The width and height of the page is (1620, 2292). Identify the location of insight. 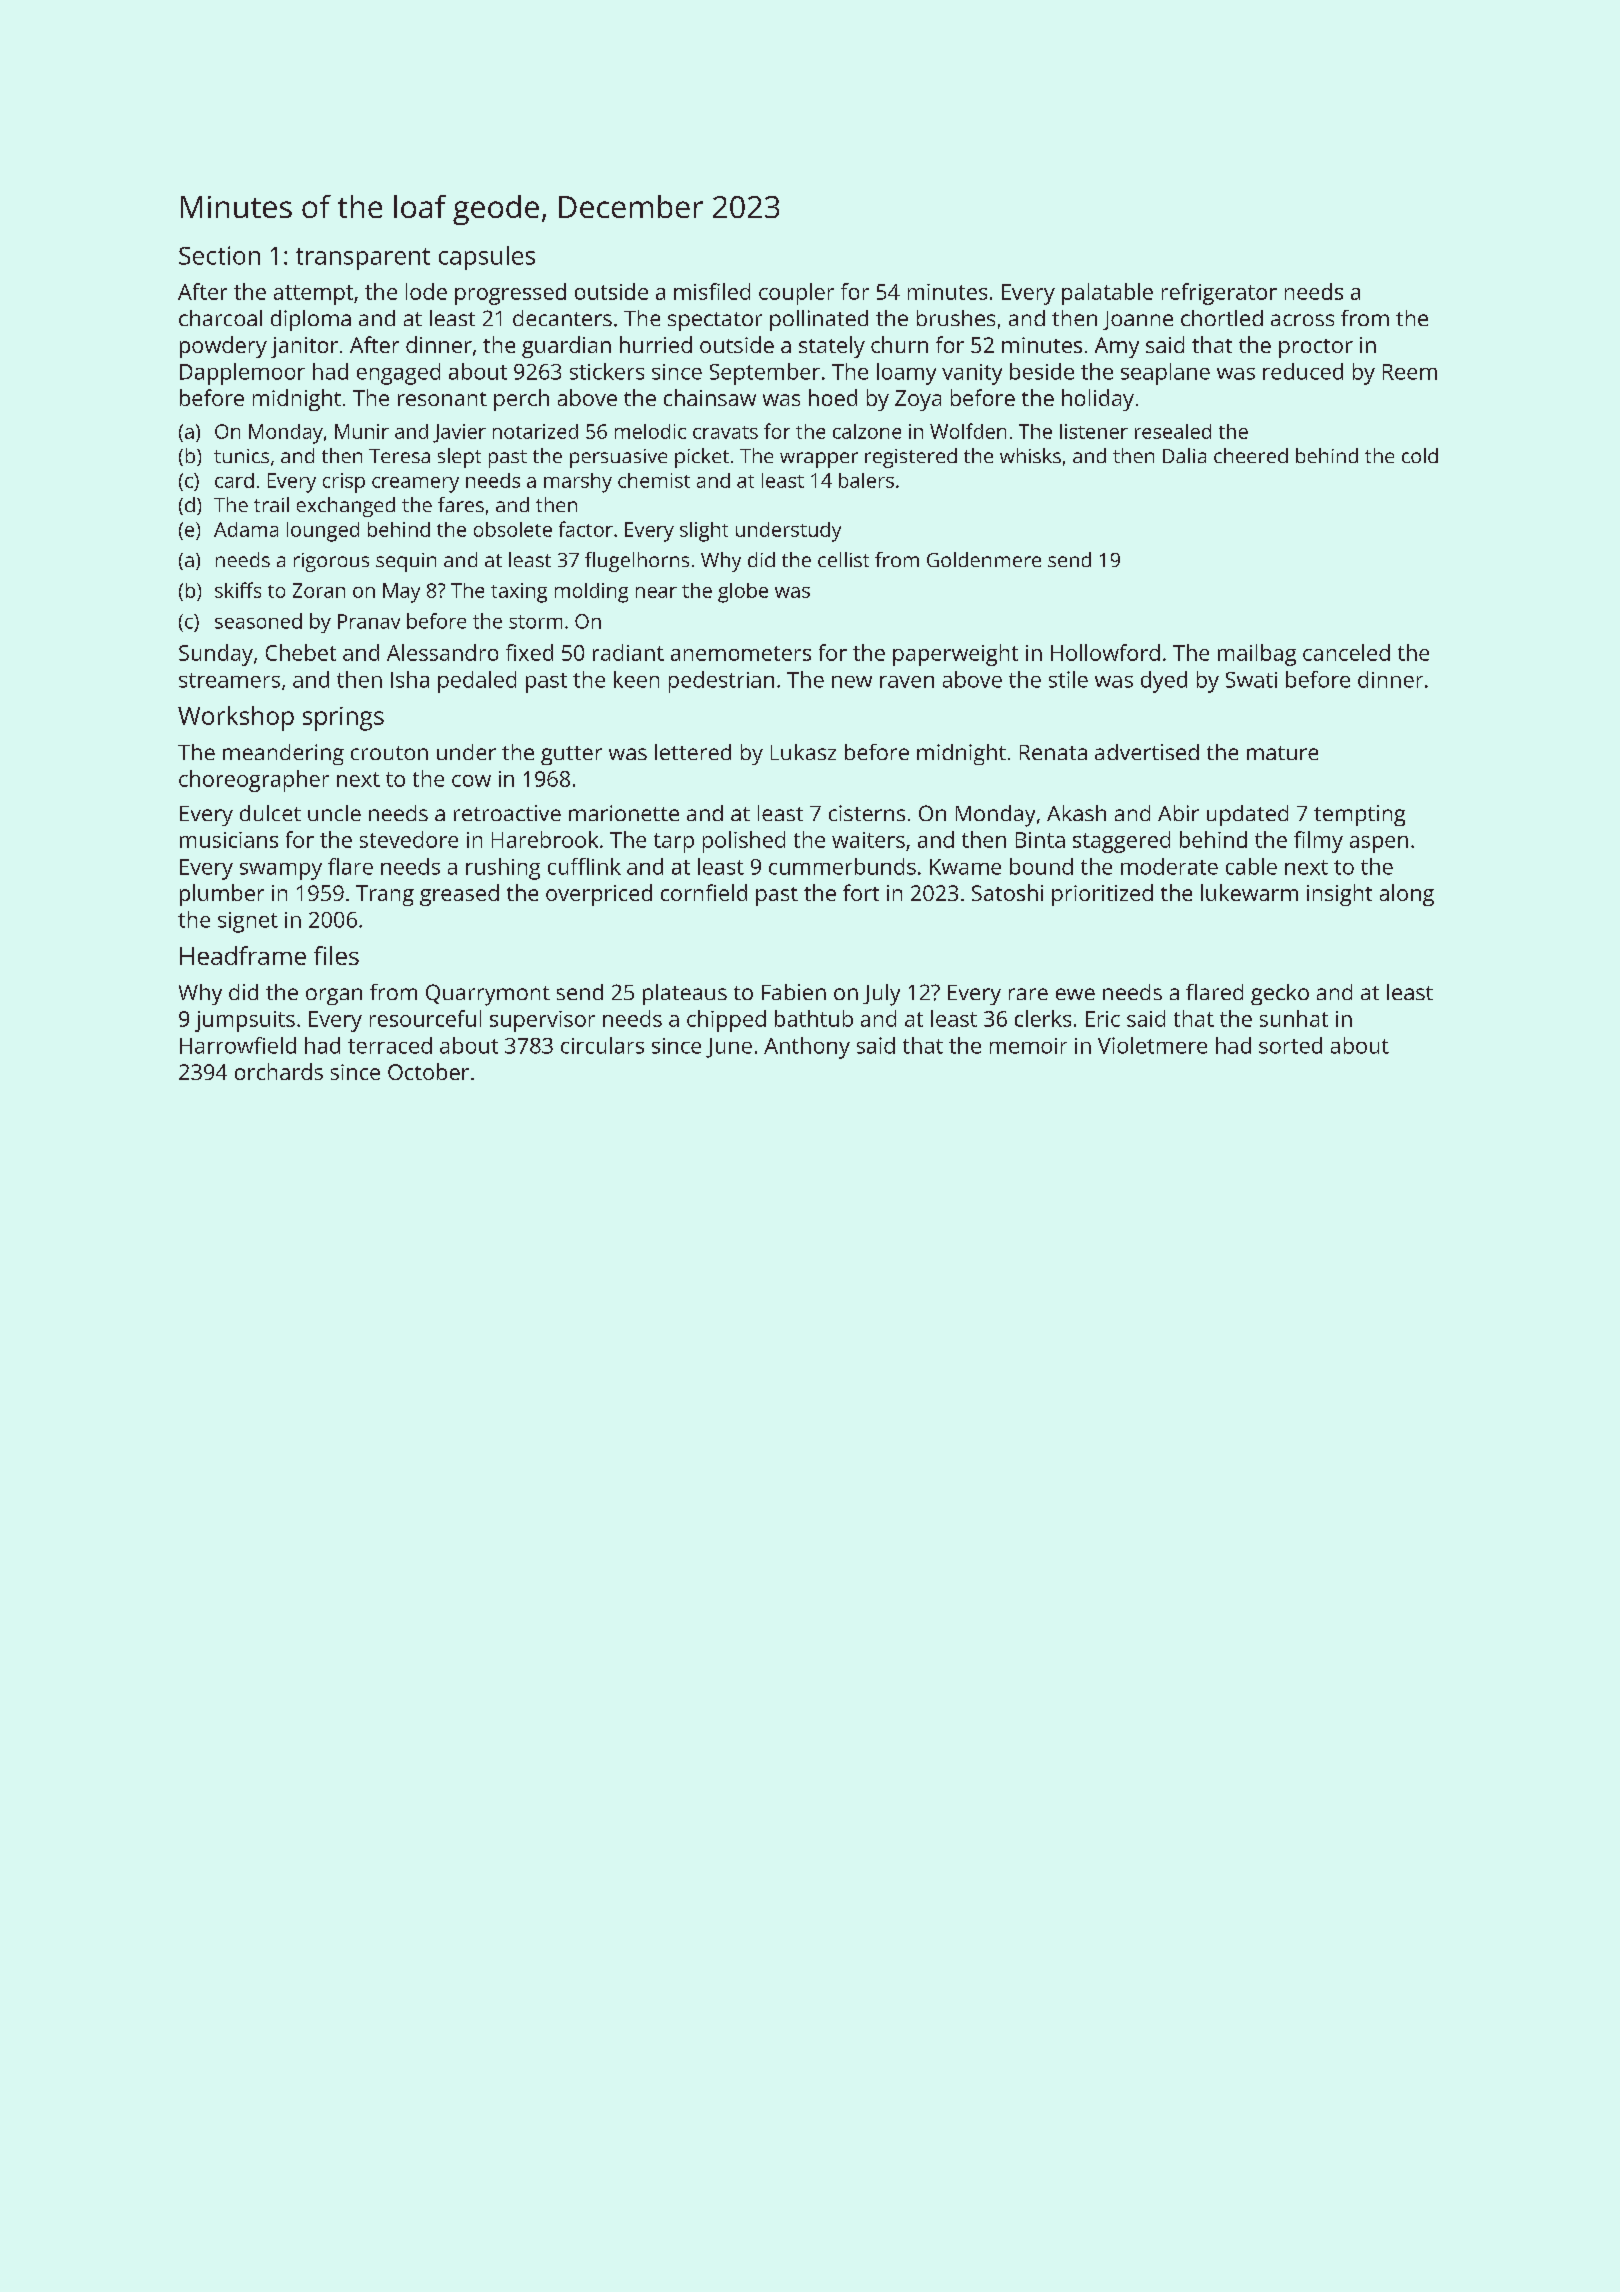
(1339, 895).
